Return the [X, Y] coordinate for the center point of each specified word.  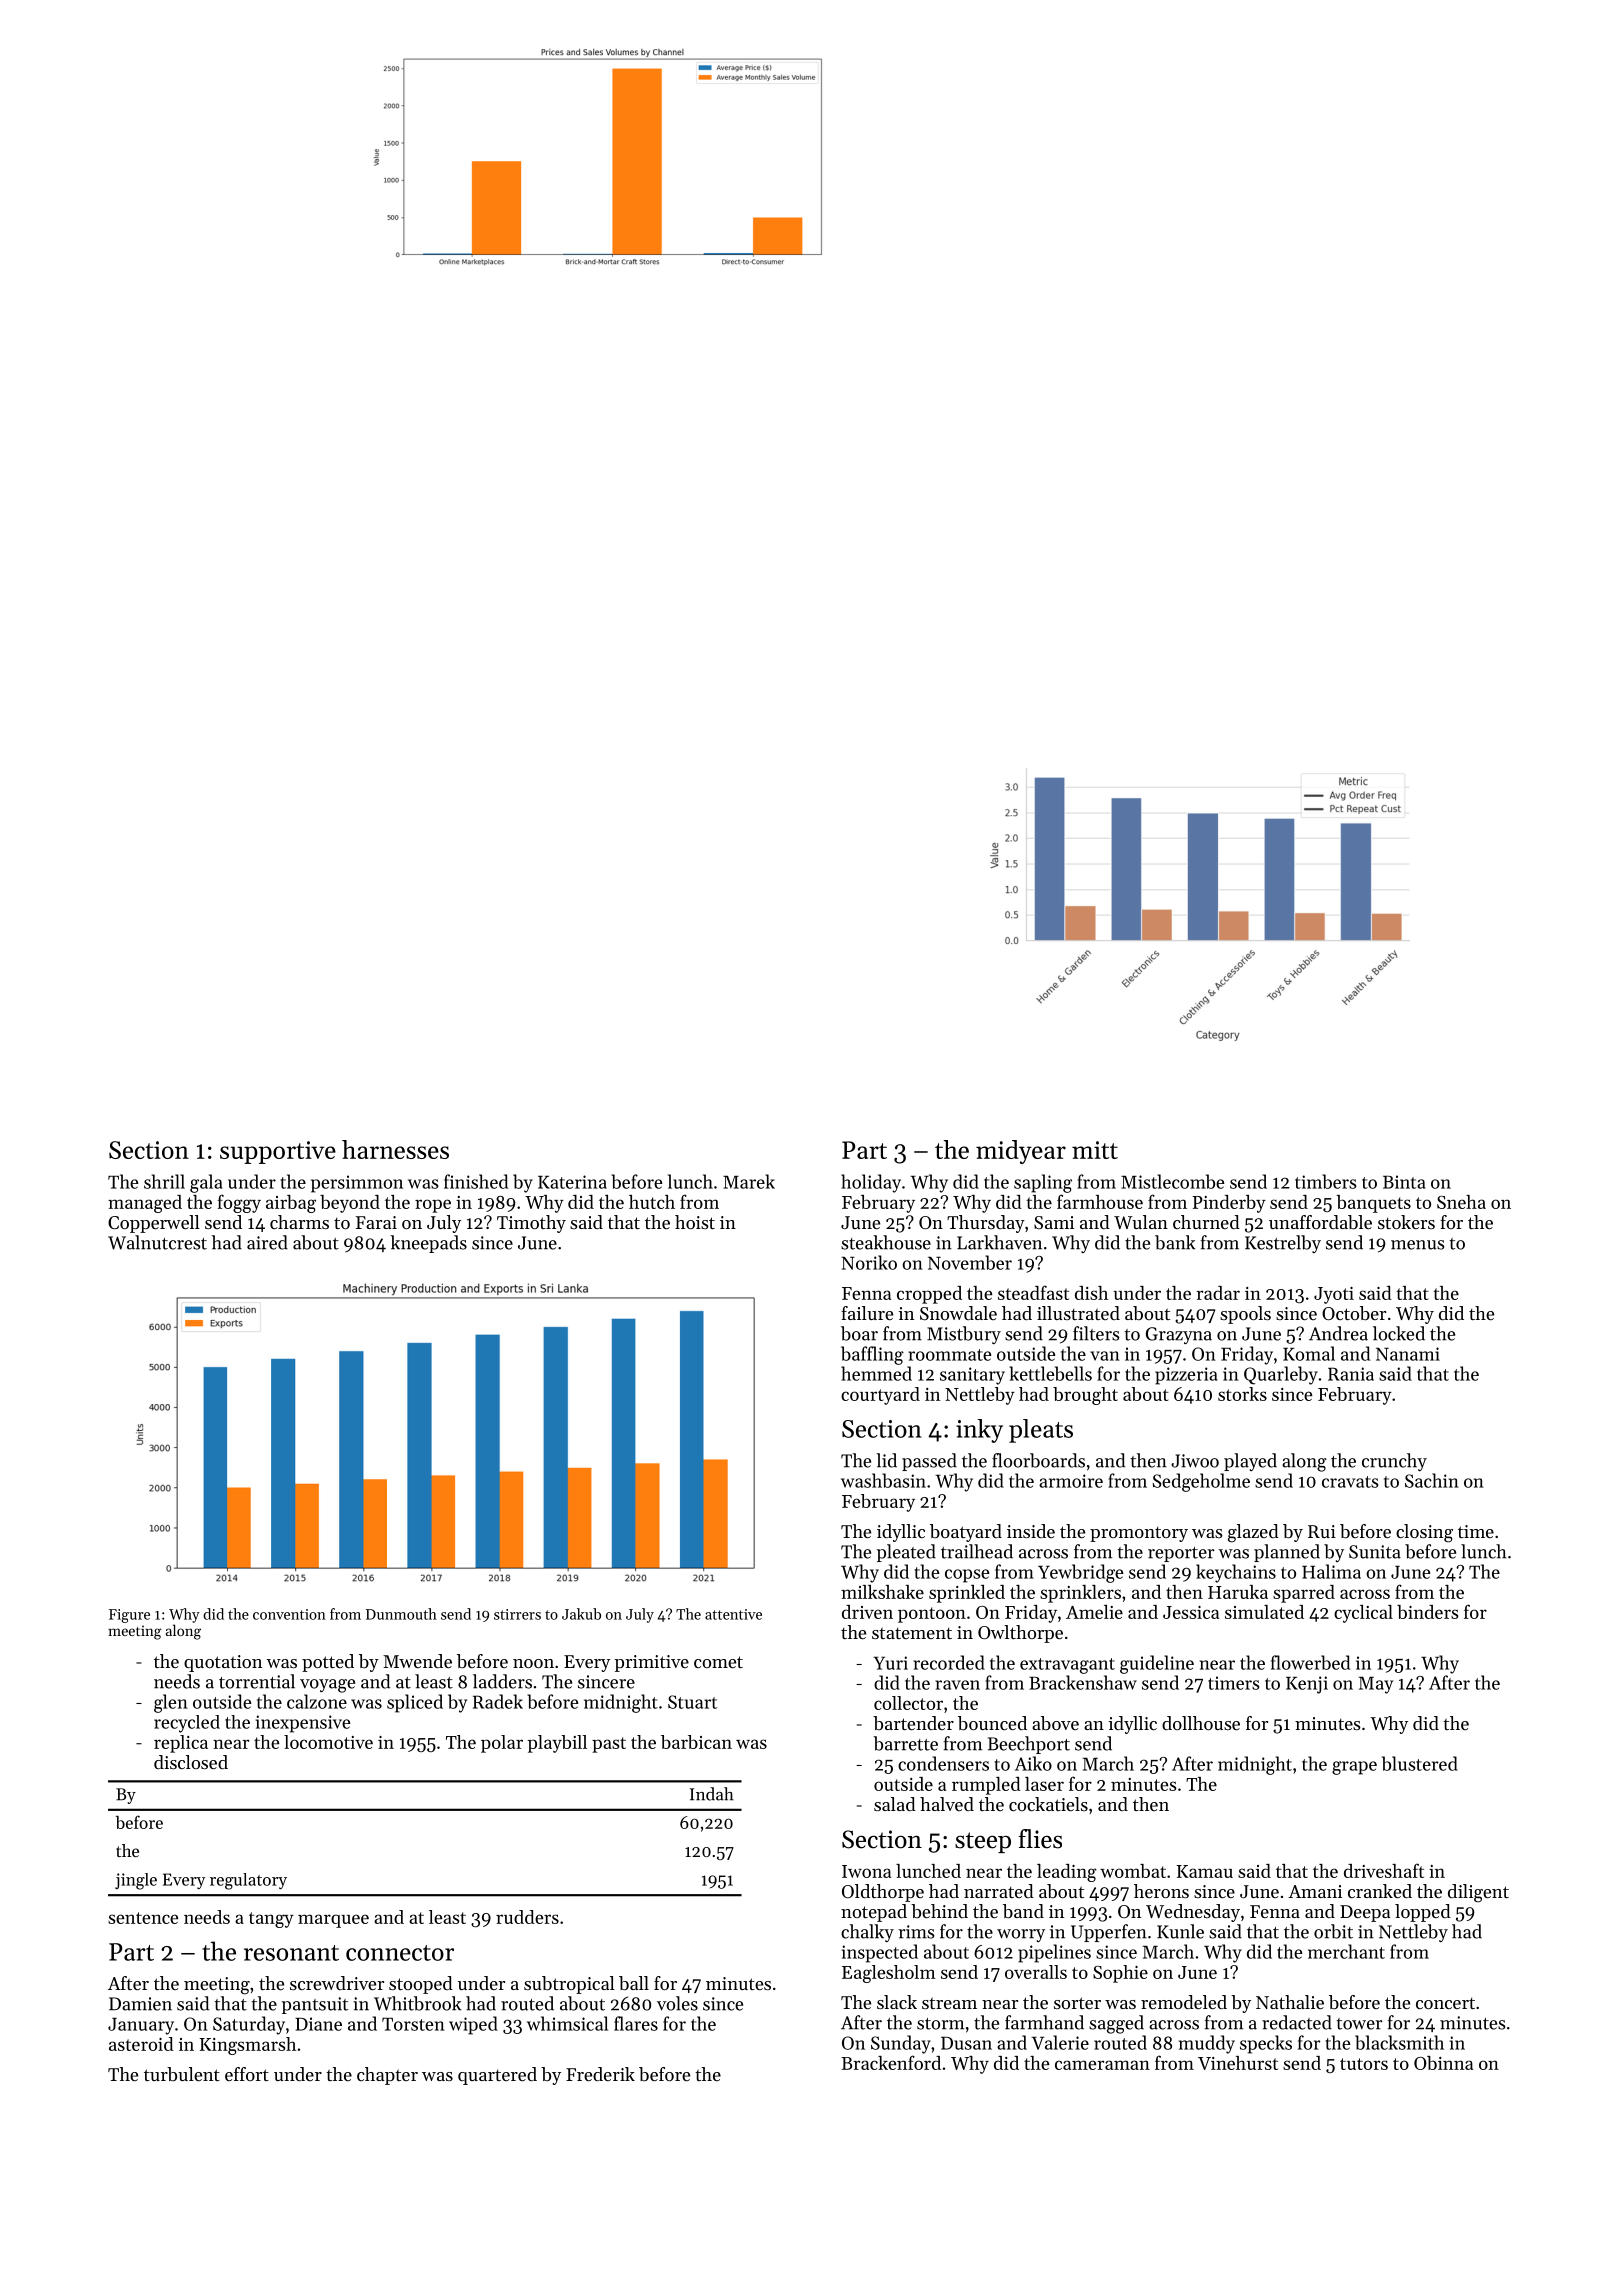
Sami [1054, 1222]
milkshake [882, 1592]
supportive [278, 1152]
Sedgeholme [1201, 1482]
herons [1161, 1891]
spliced [415, 1703]
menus [1418, 1245]
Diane [318, 2024]
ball [634, 1983]
